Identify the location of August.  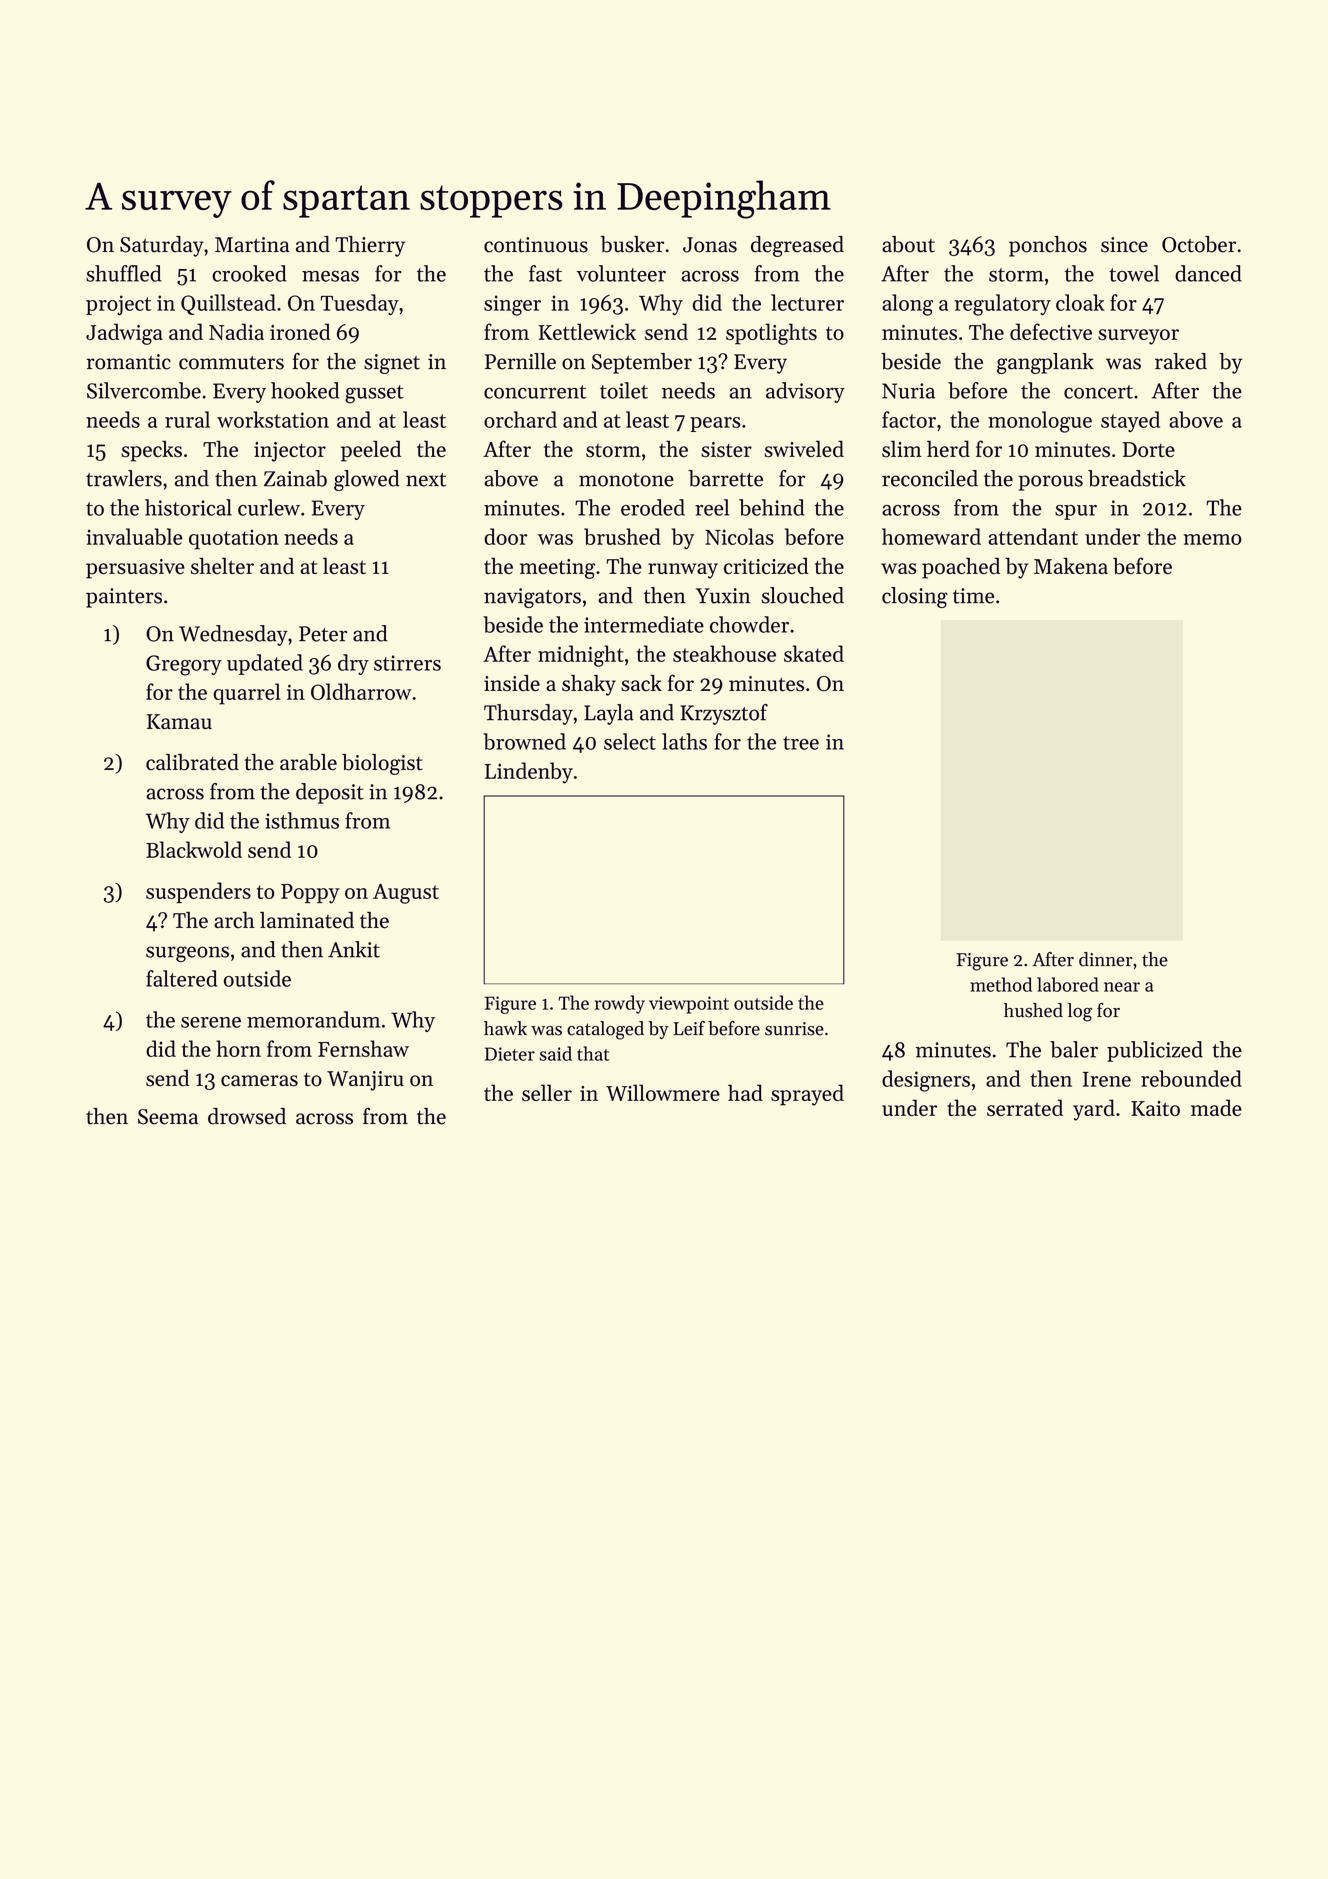
(406, 893).
